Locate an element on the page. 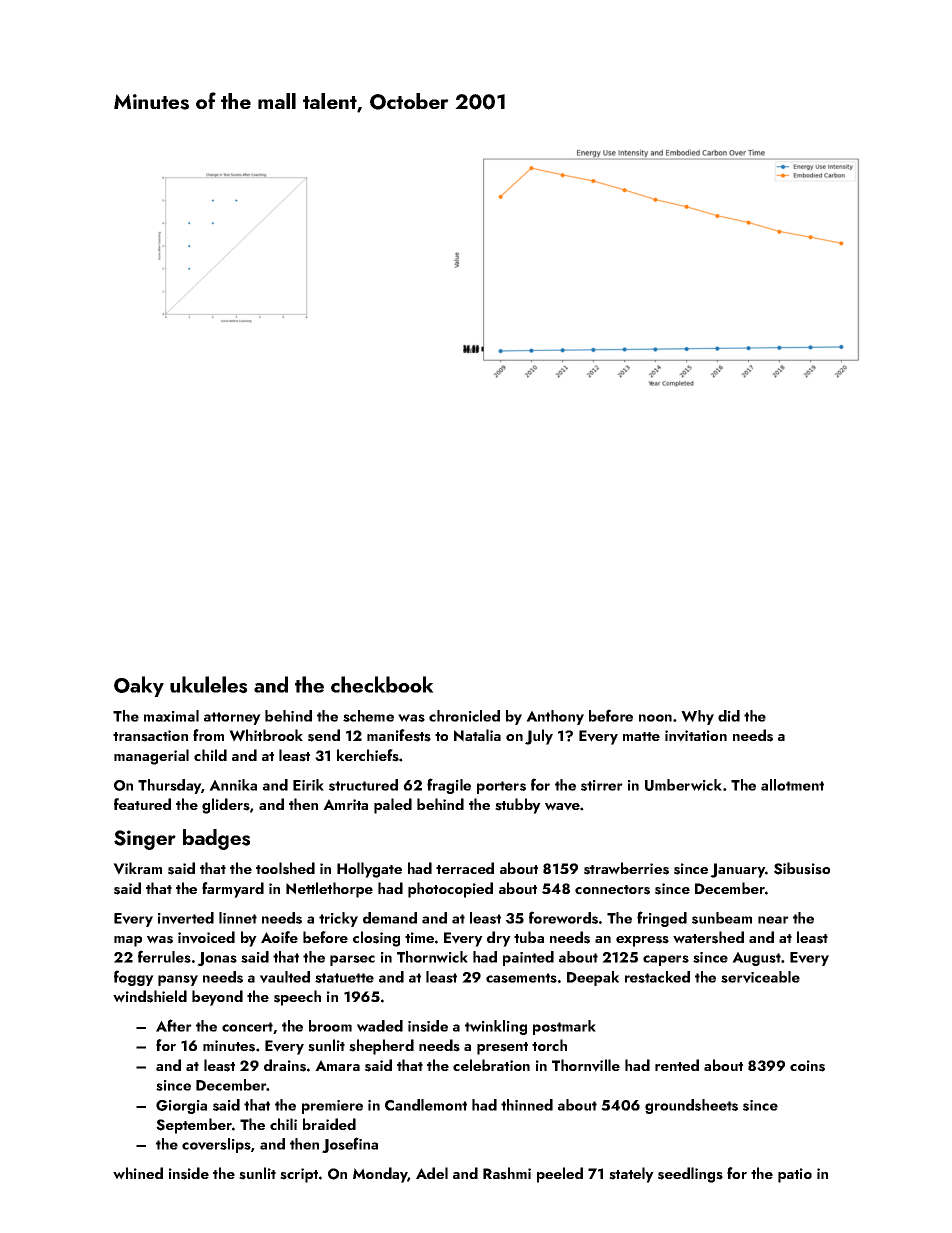 The width and height of the image is (952, 1233). noon is located at coordinates (655, 718).
